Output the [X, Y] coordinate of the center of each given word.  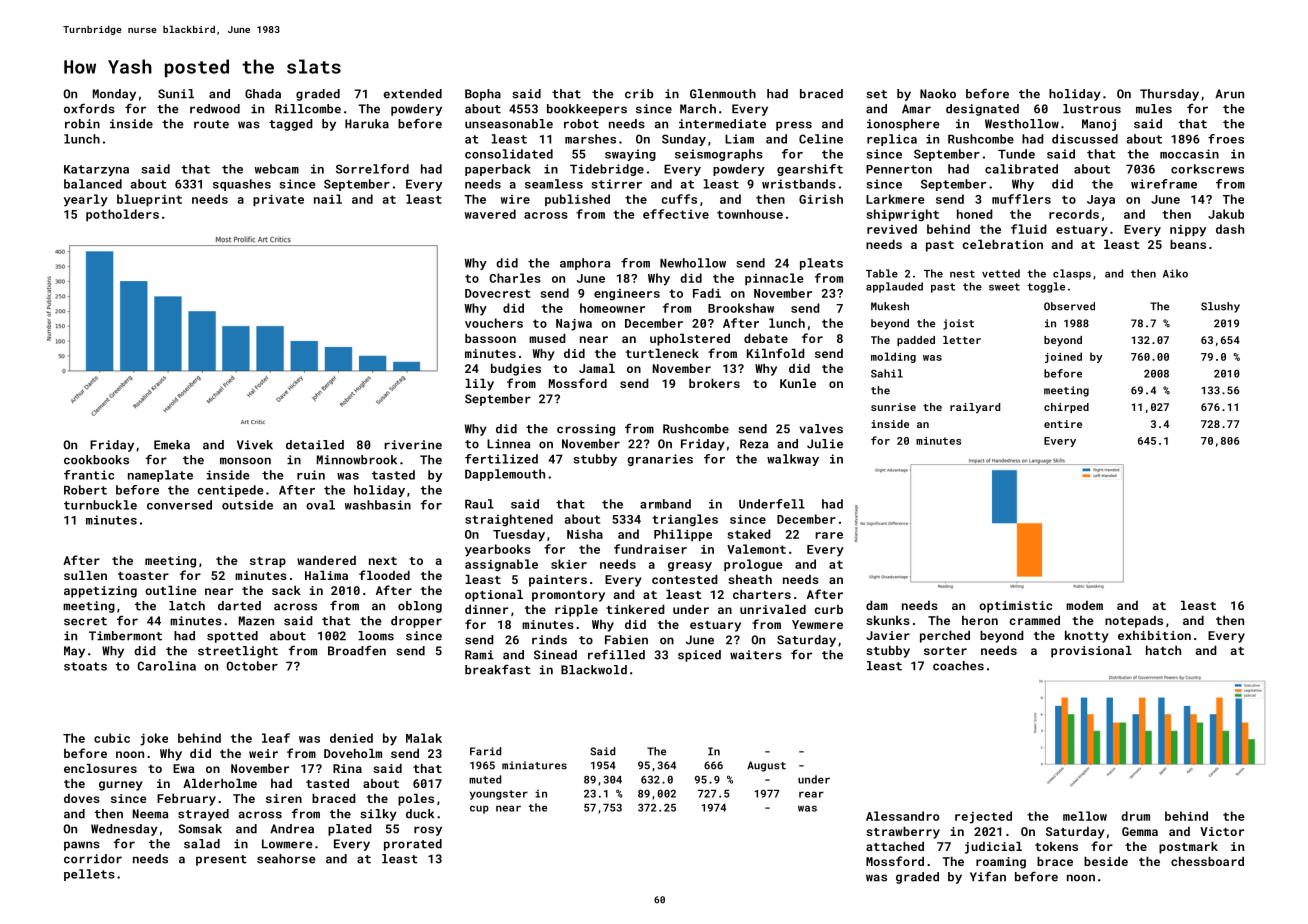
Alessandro [903, 816]
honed [975, 214]
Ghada [263, 94]
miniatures [534, 765]
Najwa [574, 324]
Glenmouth [723, 94]
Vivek [255, 445]
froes [1226, 139]
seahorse [286, 859]
